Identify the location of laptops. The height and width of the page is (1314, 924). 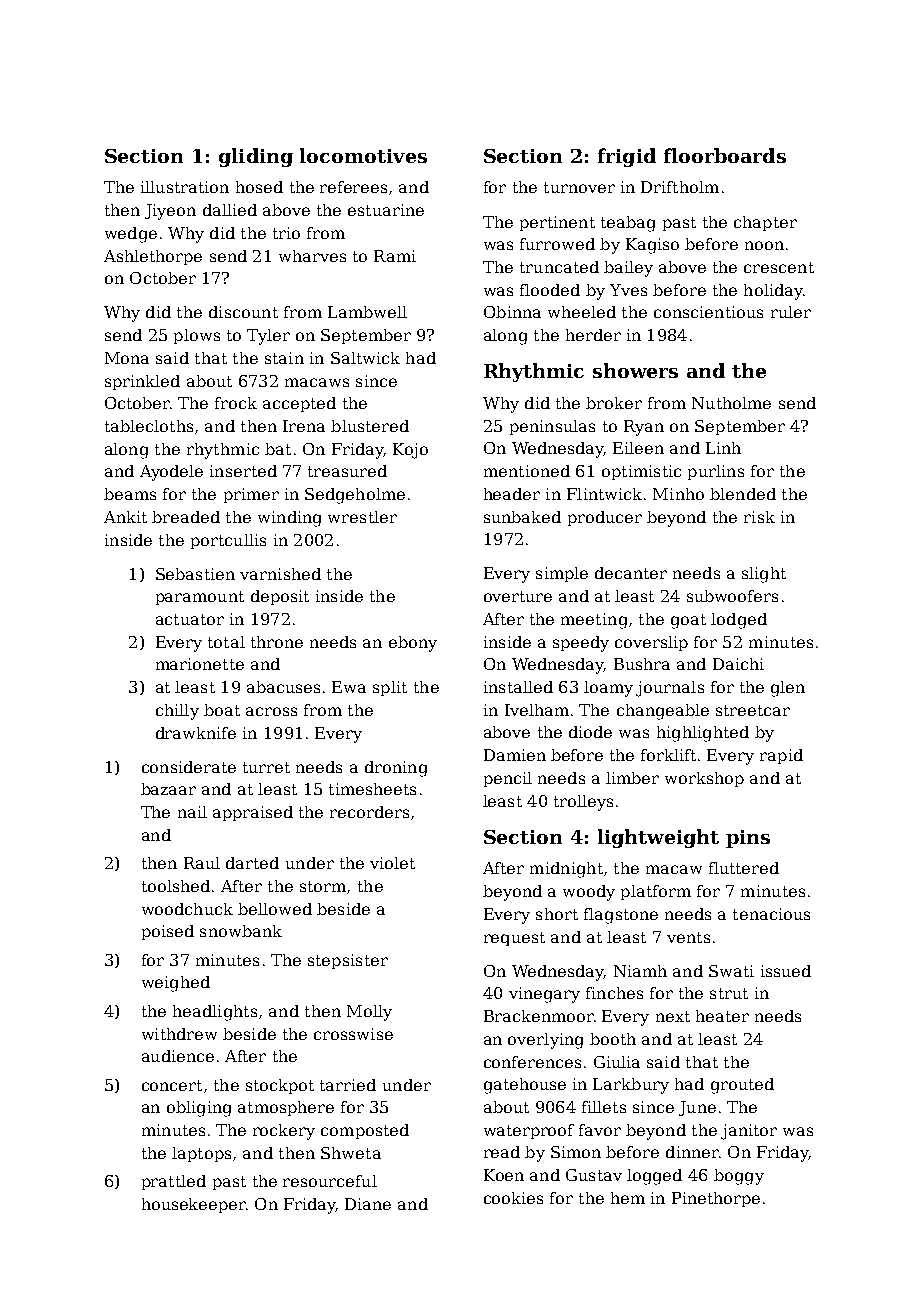
(201, 1154).
